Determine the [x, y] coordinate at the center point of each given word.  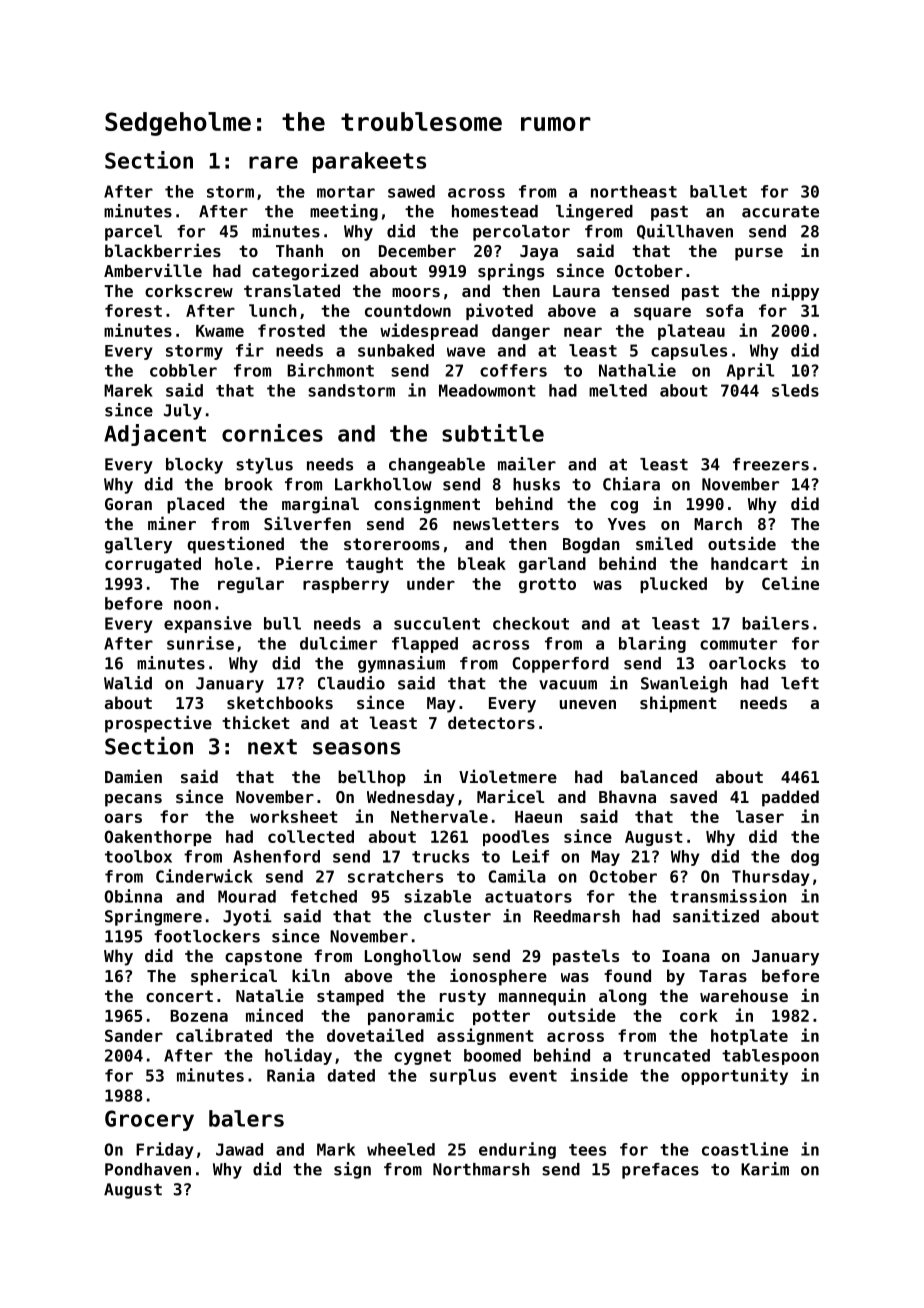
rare [273, 162]
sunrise [200, 643]
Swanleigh [684, 684]
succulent [437, 623]
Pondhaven [148, 1169]
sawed [411, 191]
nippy [795, 292]
